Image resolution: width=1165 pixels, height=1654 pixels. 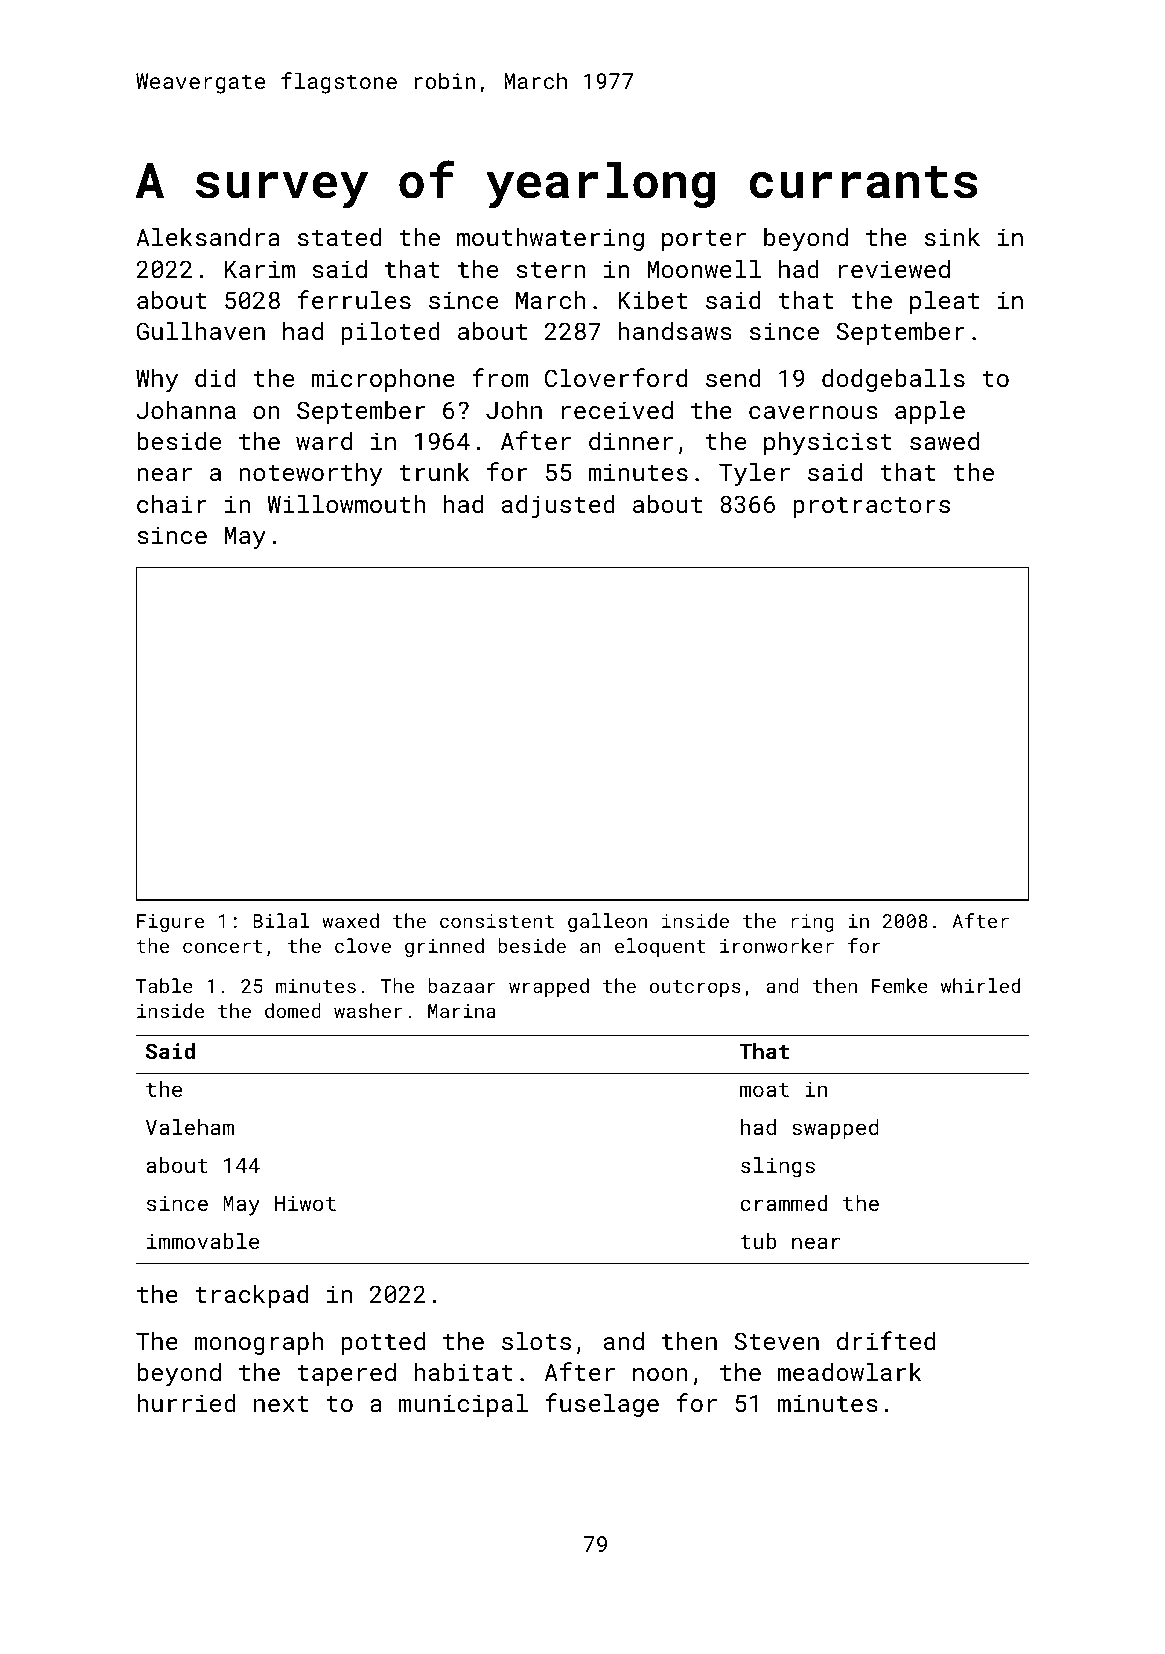 What do you see at coordinates (758, 1241) in the screenshot?
I see `tub` at bounding box center [758, 1241].
